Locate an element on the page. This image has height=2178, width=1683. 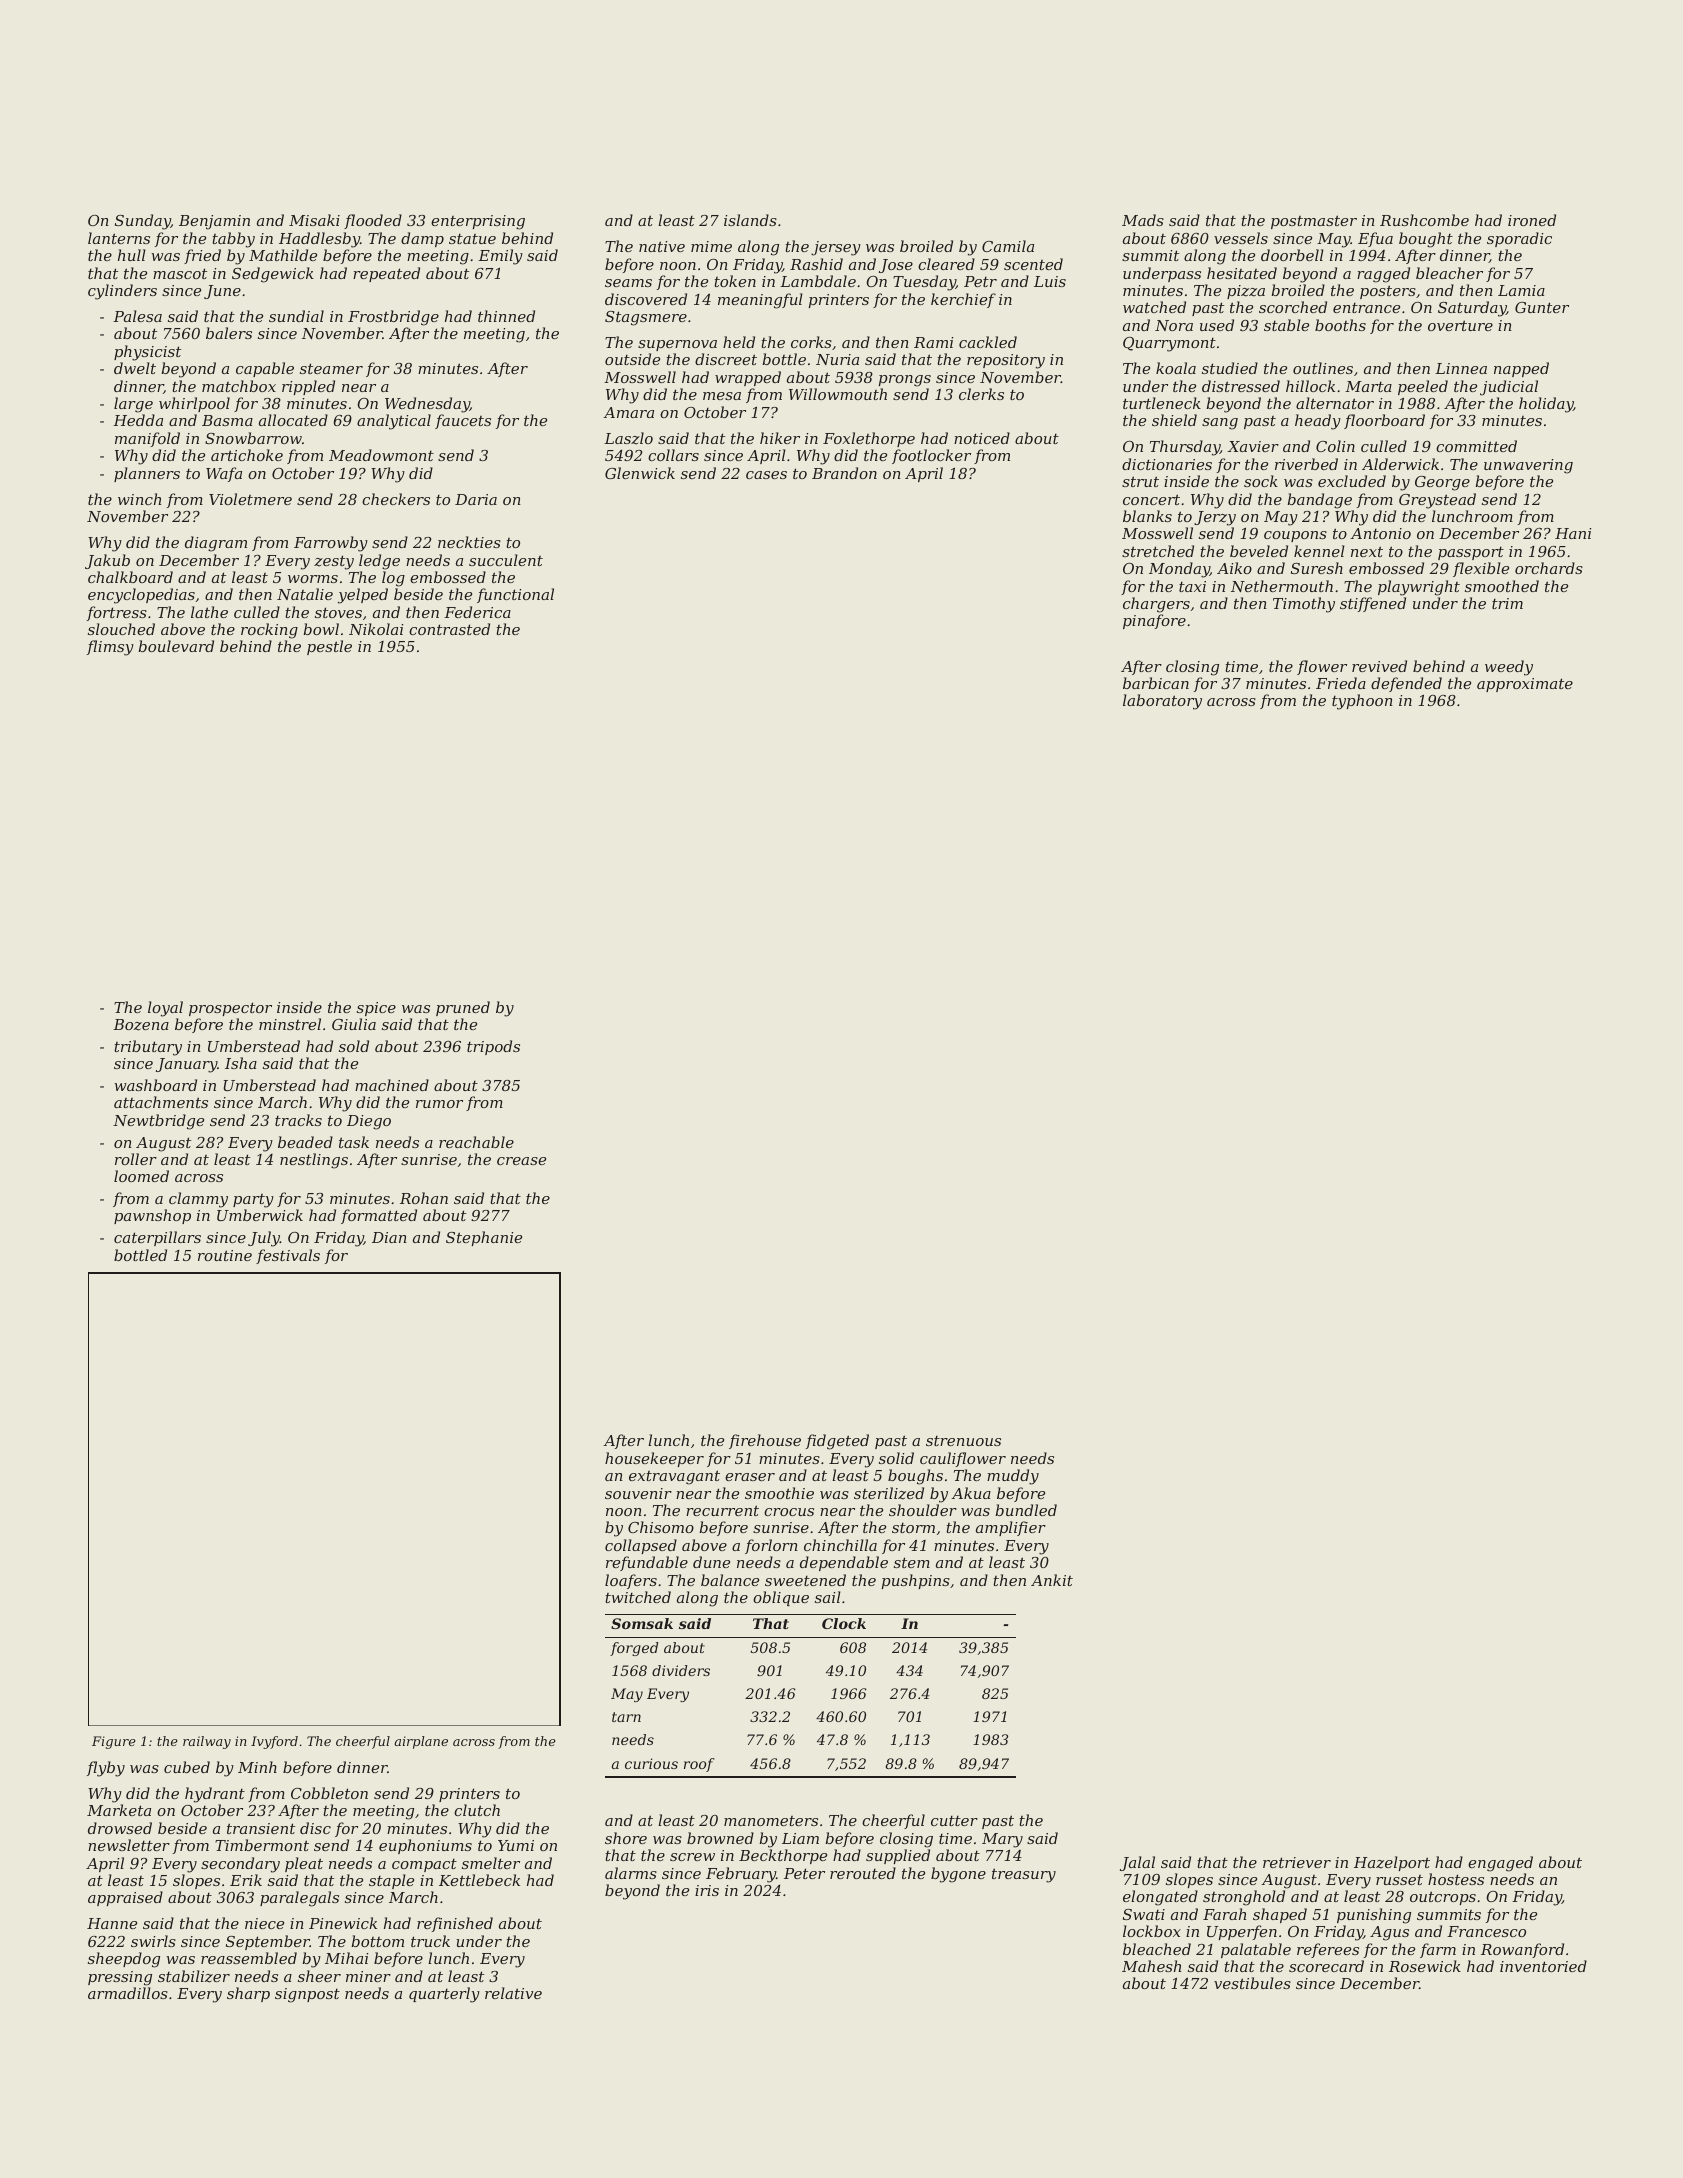
Ankit is located at coordinates (1052, 1580).
